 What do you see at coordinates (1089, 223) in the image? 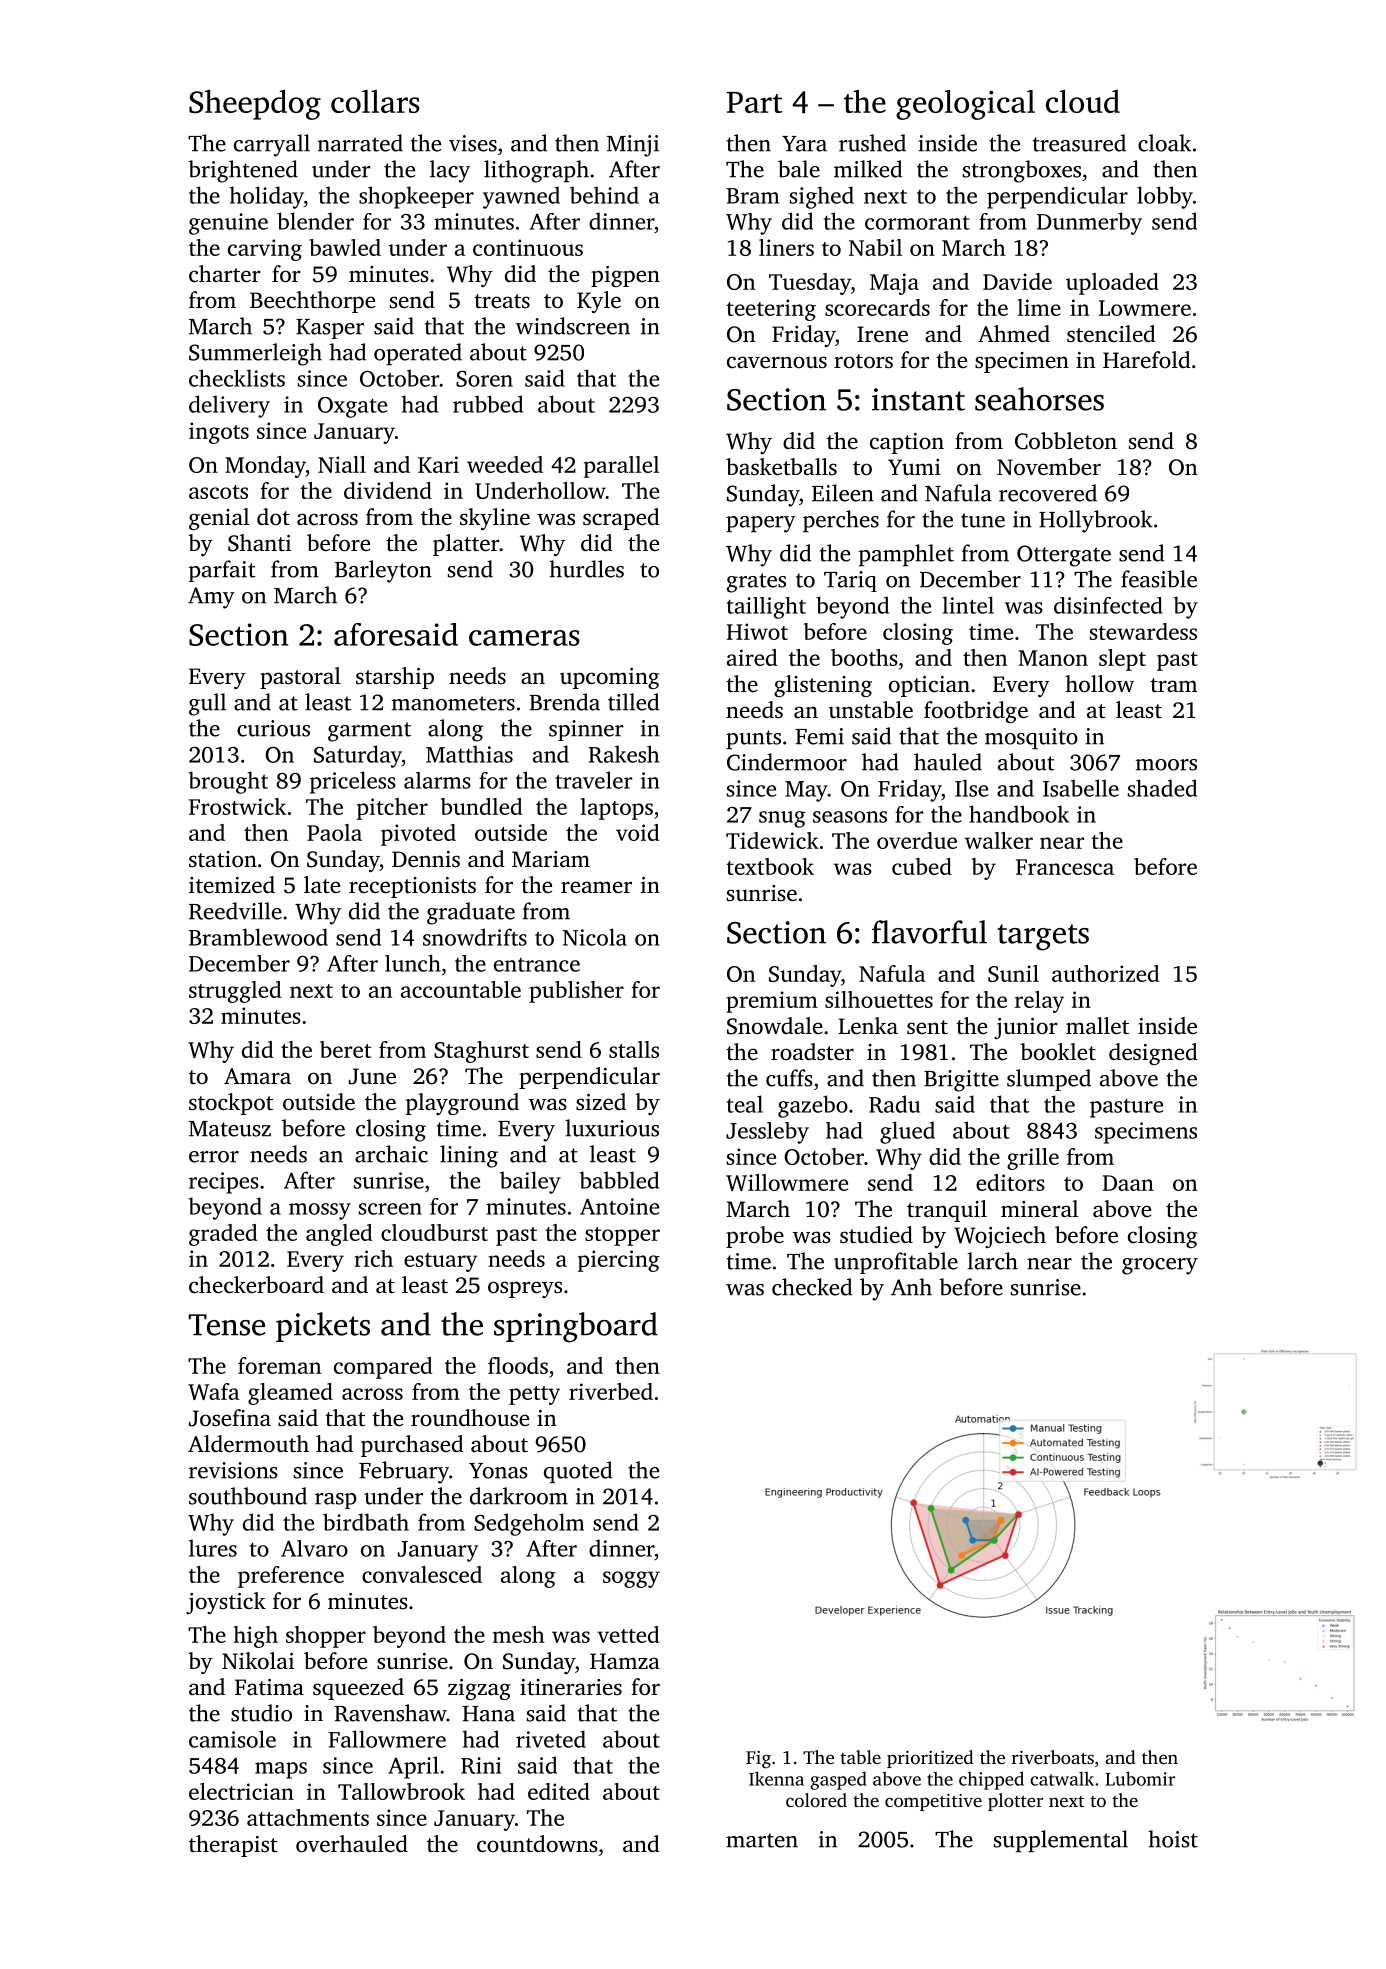
I see `Dunmerby` at bounding box center [1089, 223].
